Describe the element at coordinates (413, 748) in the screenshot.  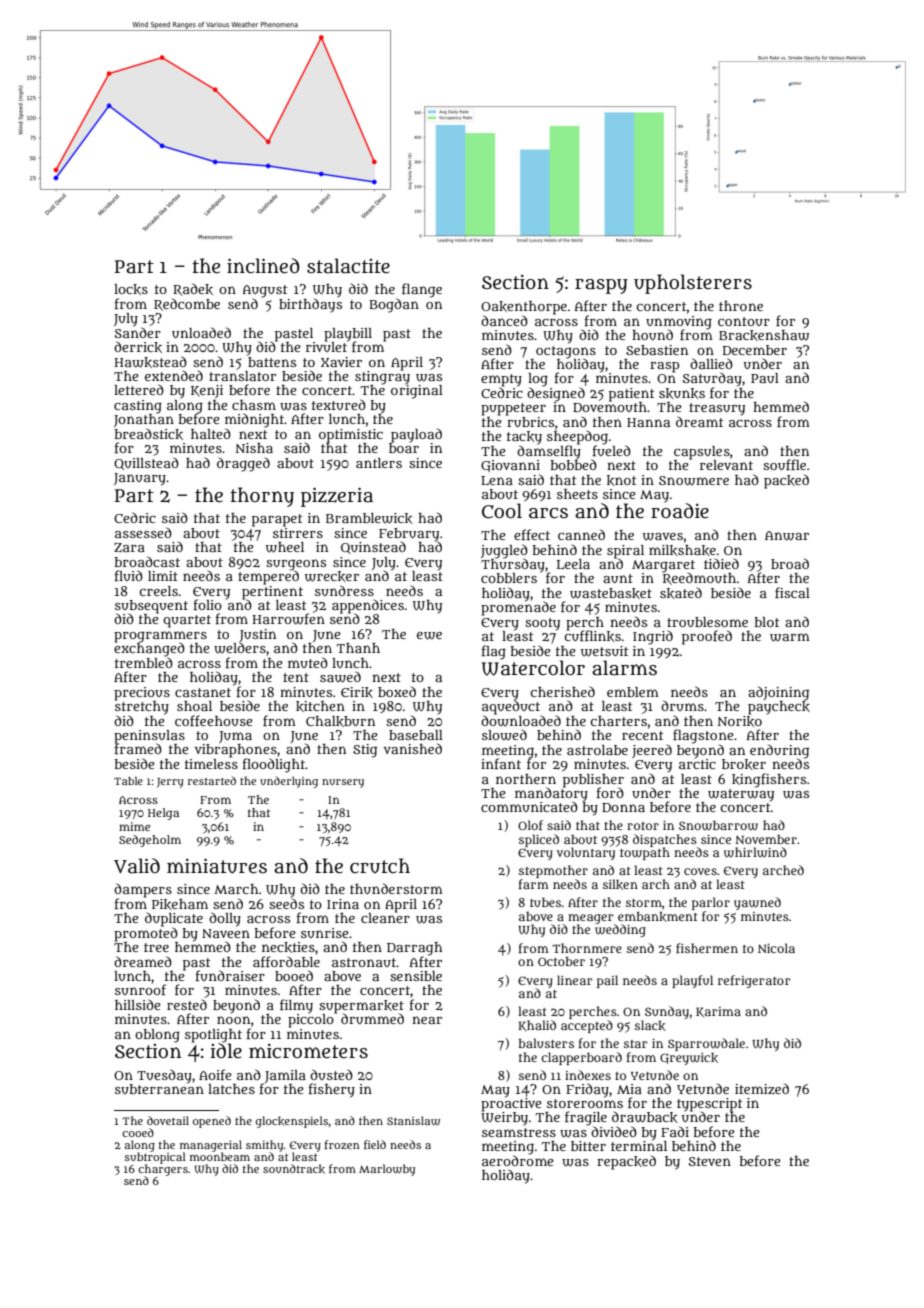
I see `vanished` at that location.
